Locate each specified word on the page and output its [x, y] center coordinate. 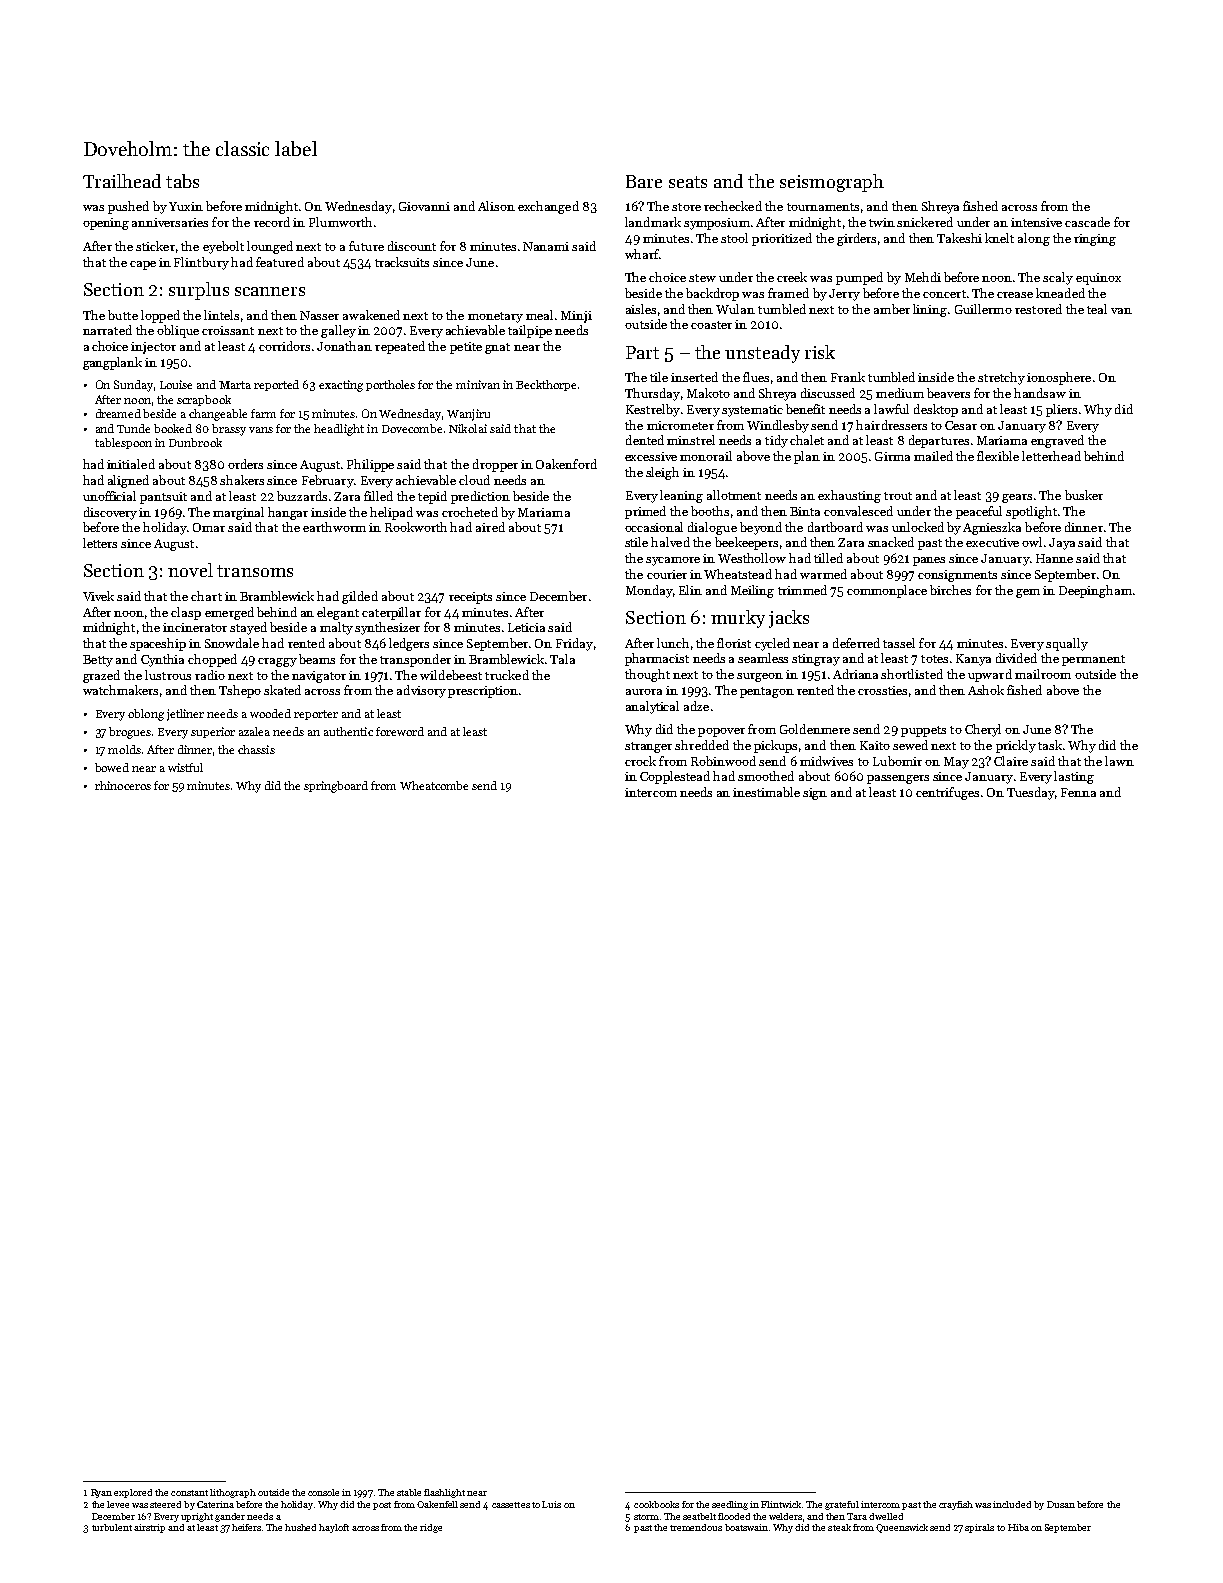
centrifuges [947, 793]
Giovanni [424, 206]
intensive [1036, 222]
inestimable [766, 792]
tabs [182, 181]
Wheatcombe [434, 785]
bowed [112, 767]
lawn [1119, 761]
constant [189, 1493]
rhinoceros [123, 785]
